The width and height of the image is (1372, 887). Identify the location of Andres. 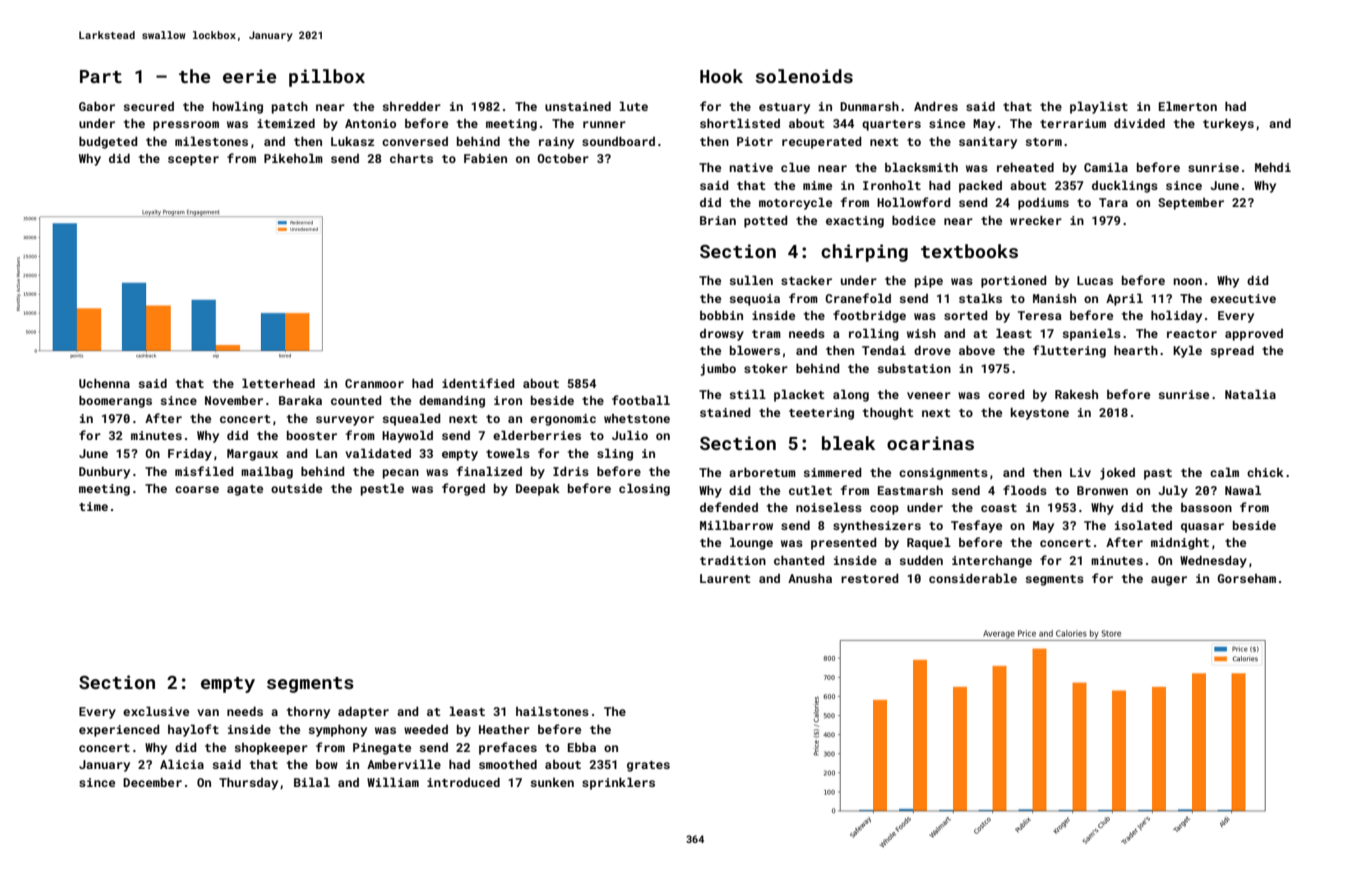
(936, 106).
